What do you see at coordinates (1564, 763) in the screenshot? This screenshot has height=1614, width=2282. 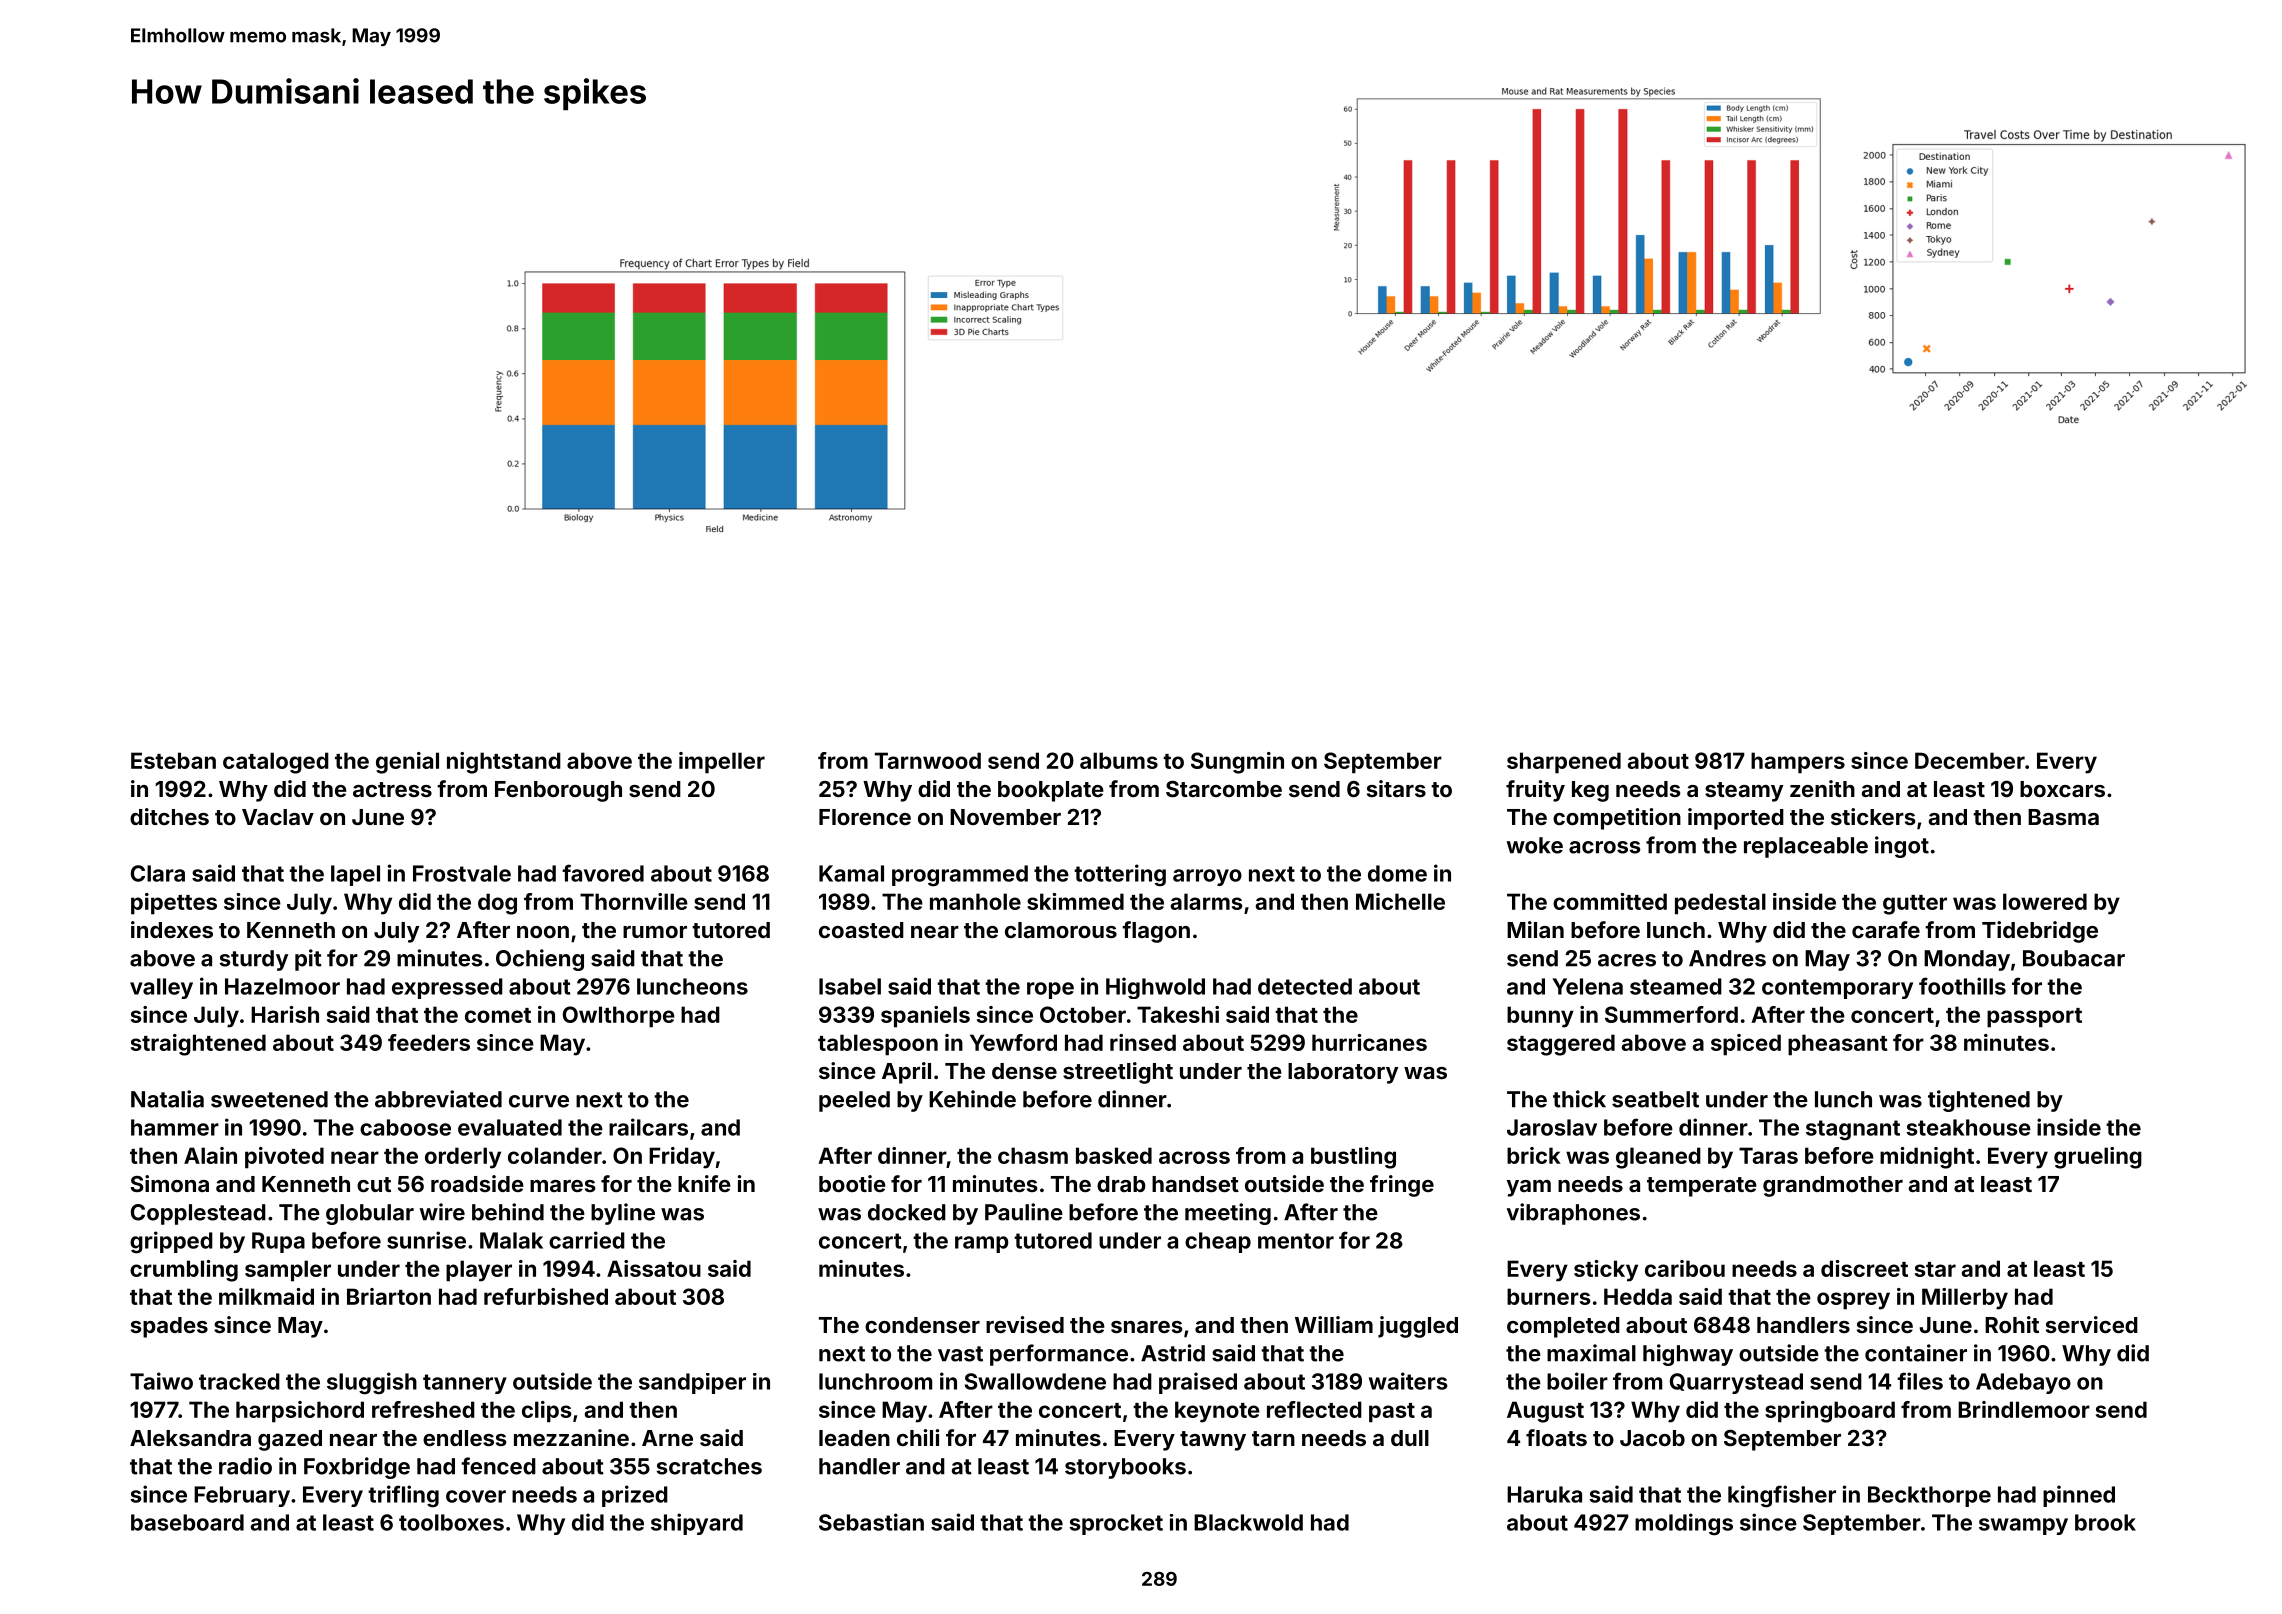 I see `sharpened` at bounding box center [1564, 763].
